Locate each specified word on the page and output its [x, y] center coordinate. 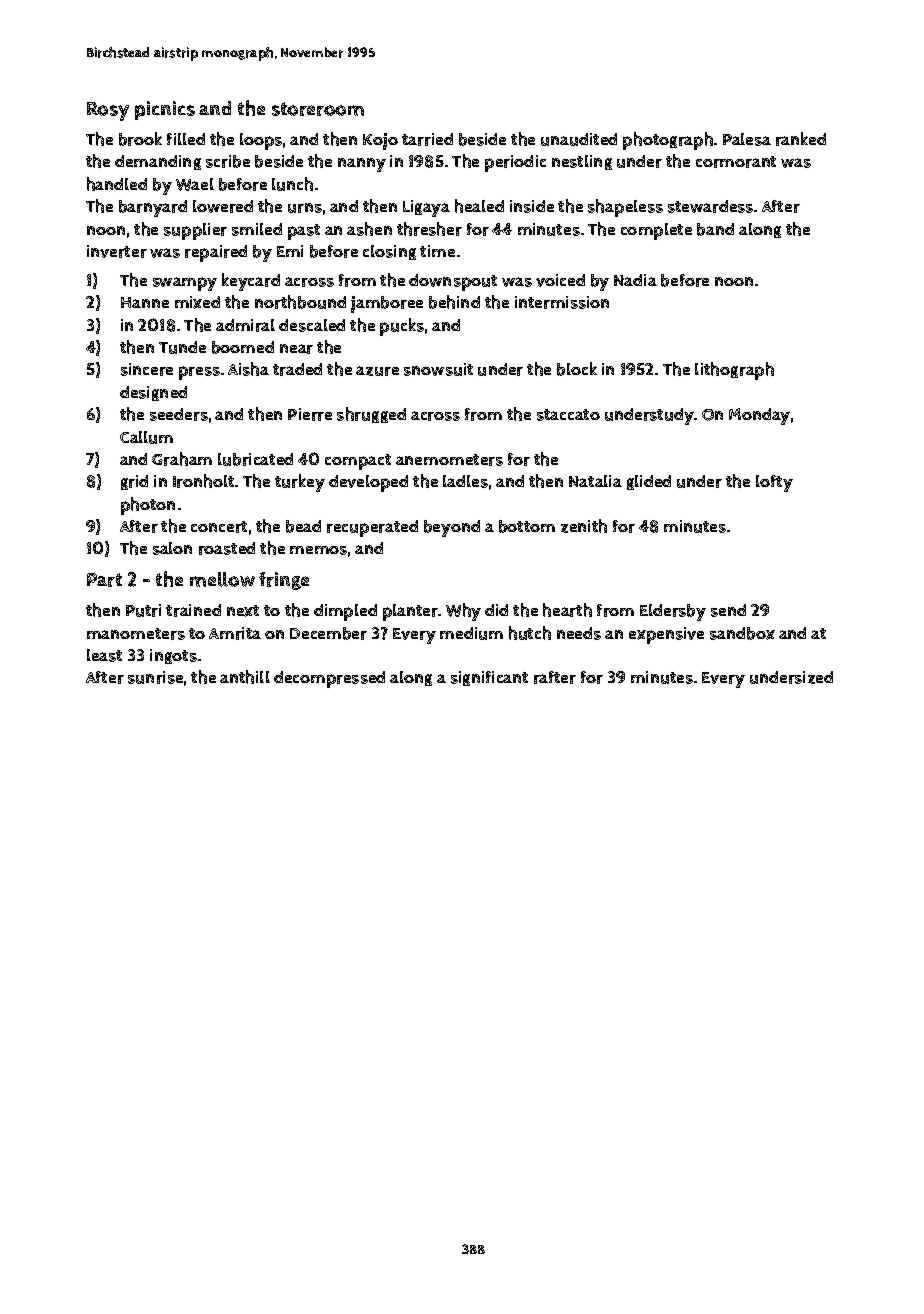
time [437, 251]
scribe [228, 161]
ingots [173, 656]
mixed [197, 302]
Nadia [635, 280]
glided [649, 482]
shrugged [371, 415]
